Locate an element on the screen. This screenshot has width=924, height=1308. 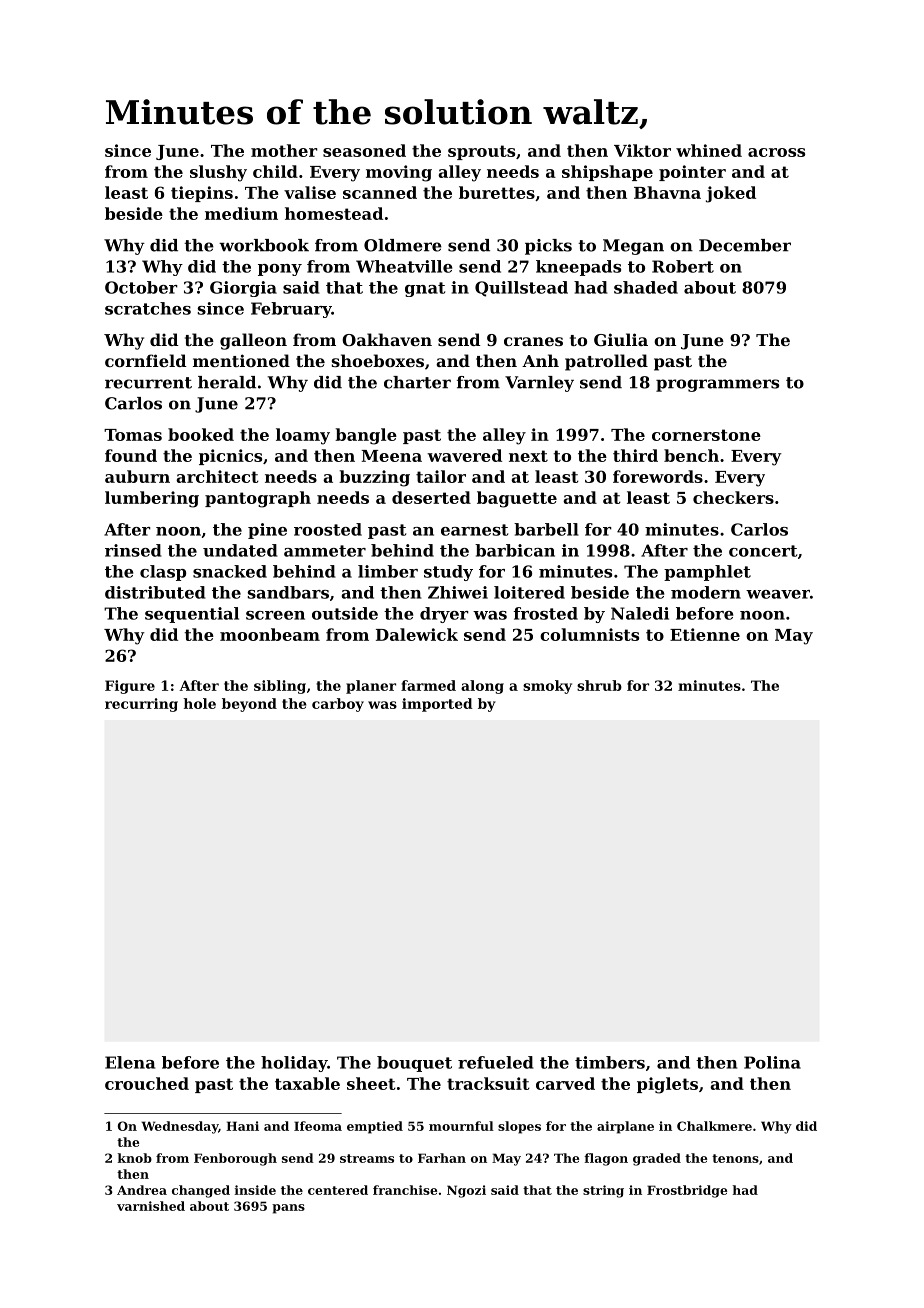
recurrent is located at coordinates (148, 383).
